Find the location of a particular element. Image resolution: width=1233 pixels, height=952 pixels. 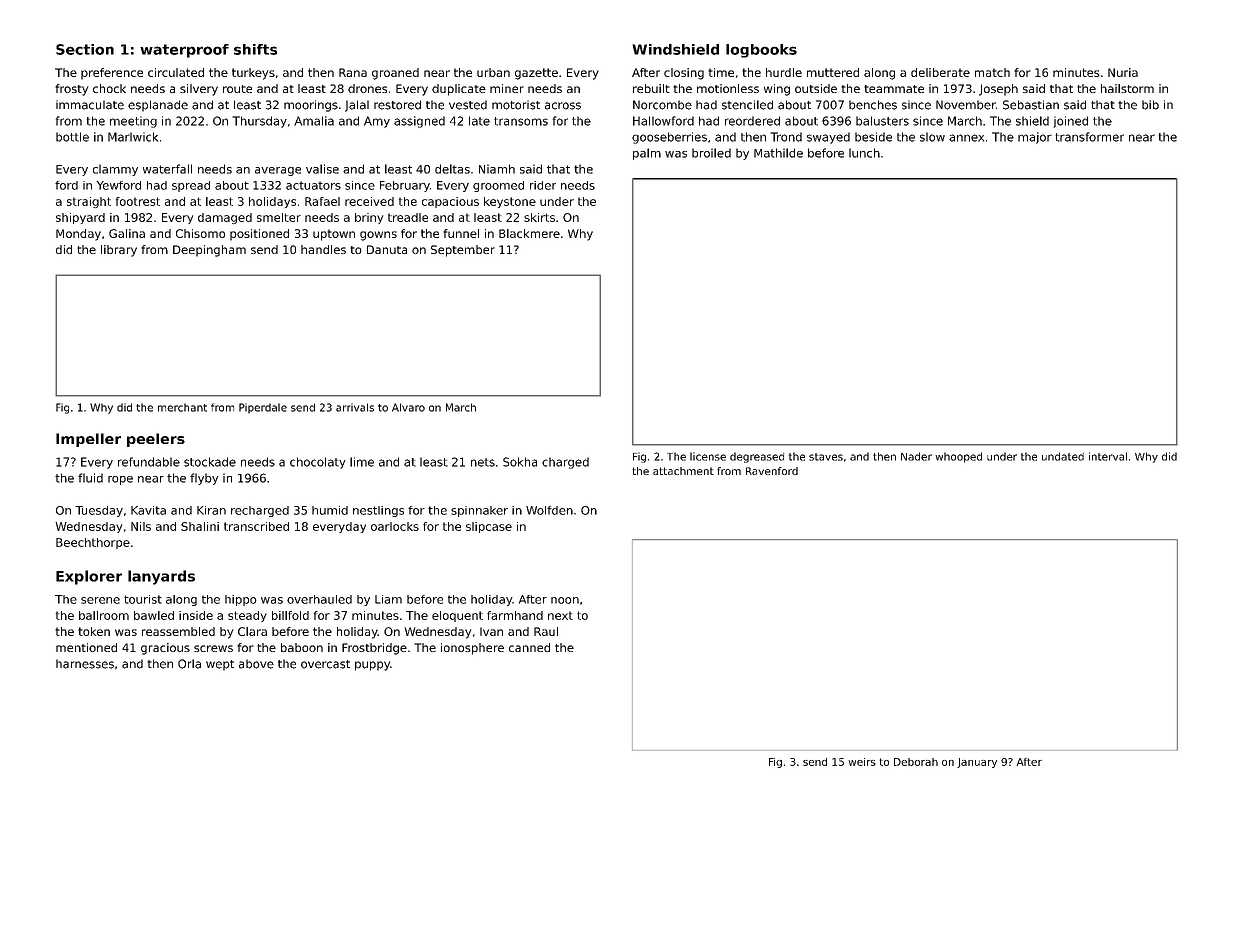

library is located at coordinates (119, 251).
